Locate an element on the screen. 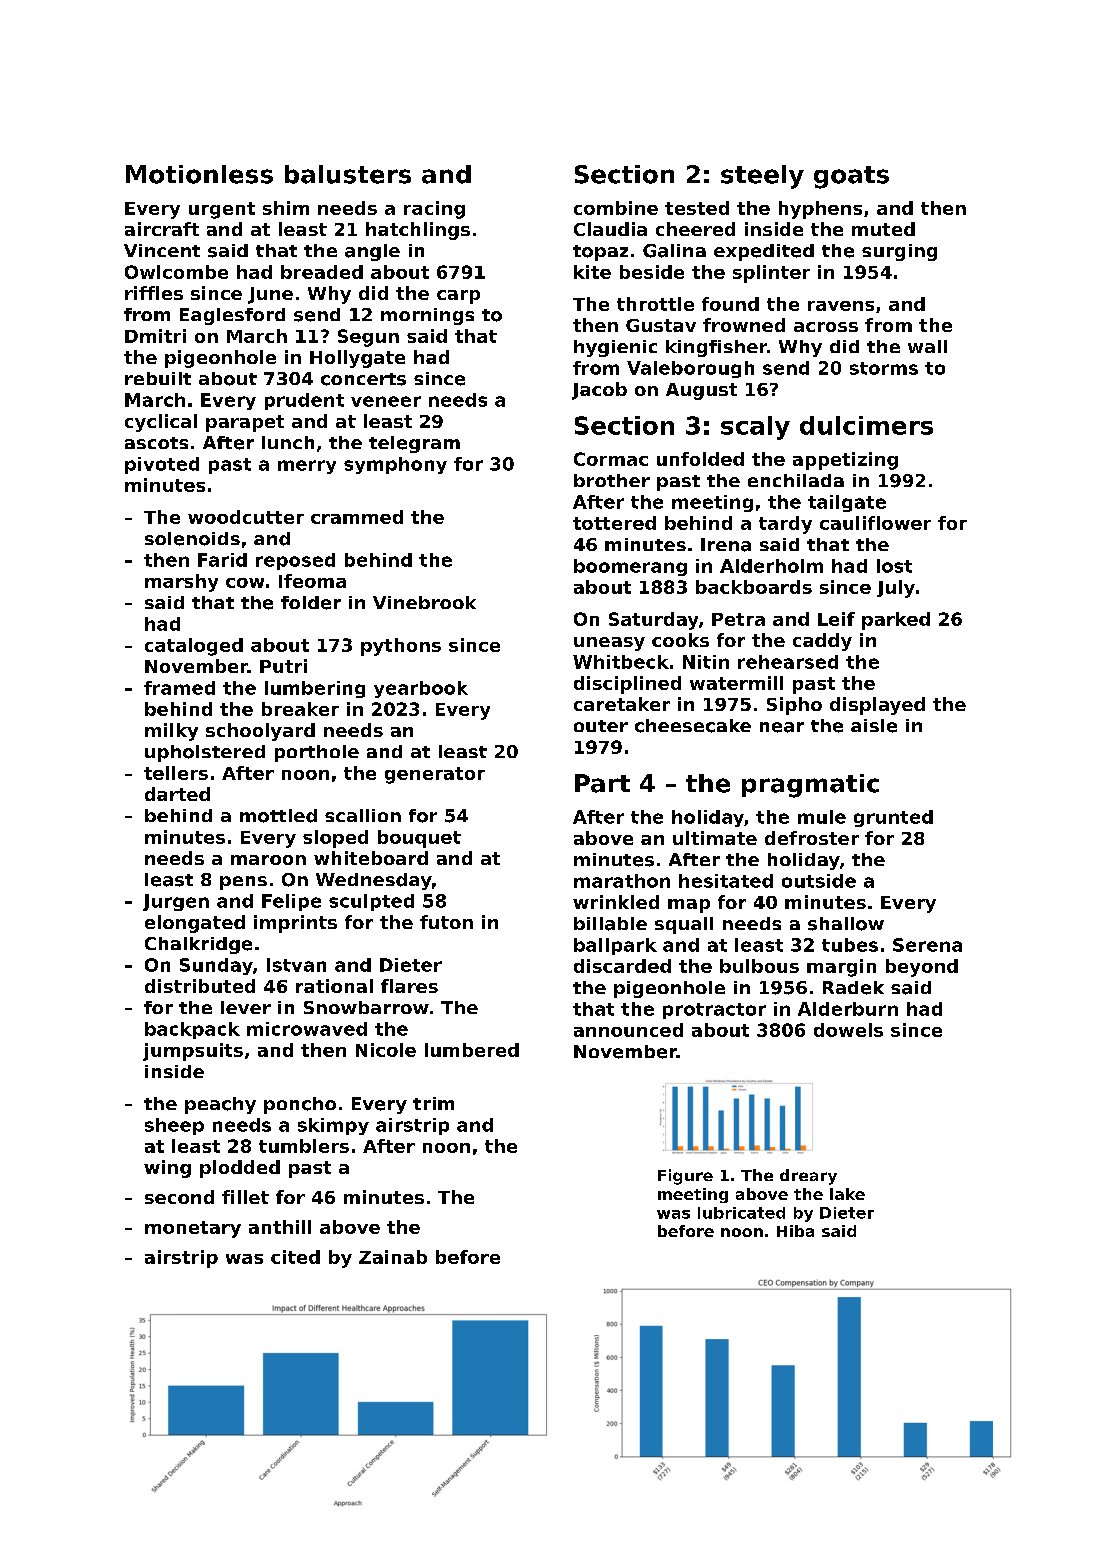 The width and height of the screenshot is (1093, 1552). Motionless is located at coordinates (199, 174).
